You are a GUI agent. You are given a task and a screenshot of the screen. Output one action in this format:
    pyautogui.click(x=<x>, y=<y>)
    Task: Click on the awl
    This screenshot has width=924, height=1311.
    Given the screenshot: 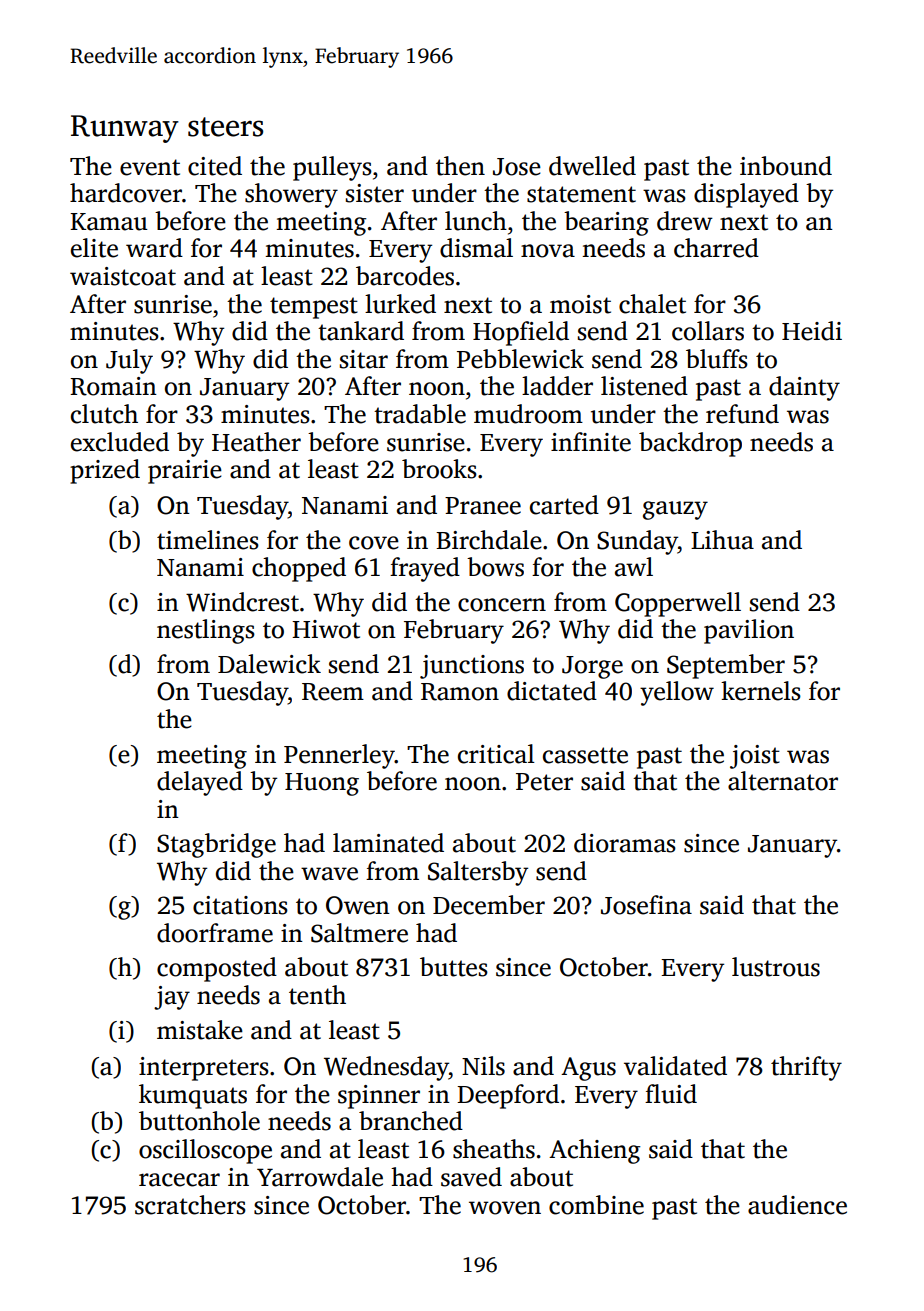 What is the action you would take?
    pyautogui.click(x=634, y=567)
